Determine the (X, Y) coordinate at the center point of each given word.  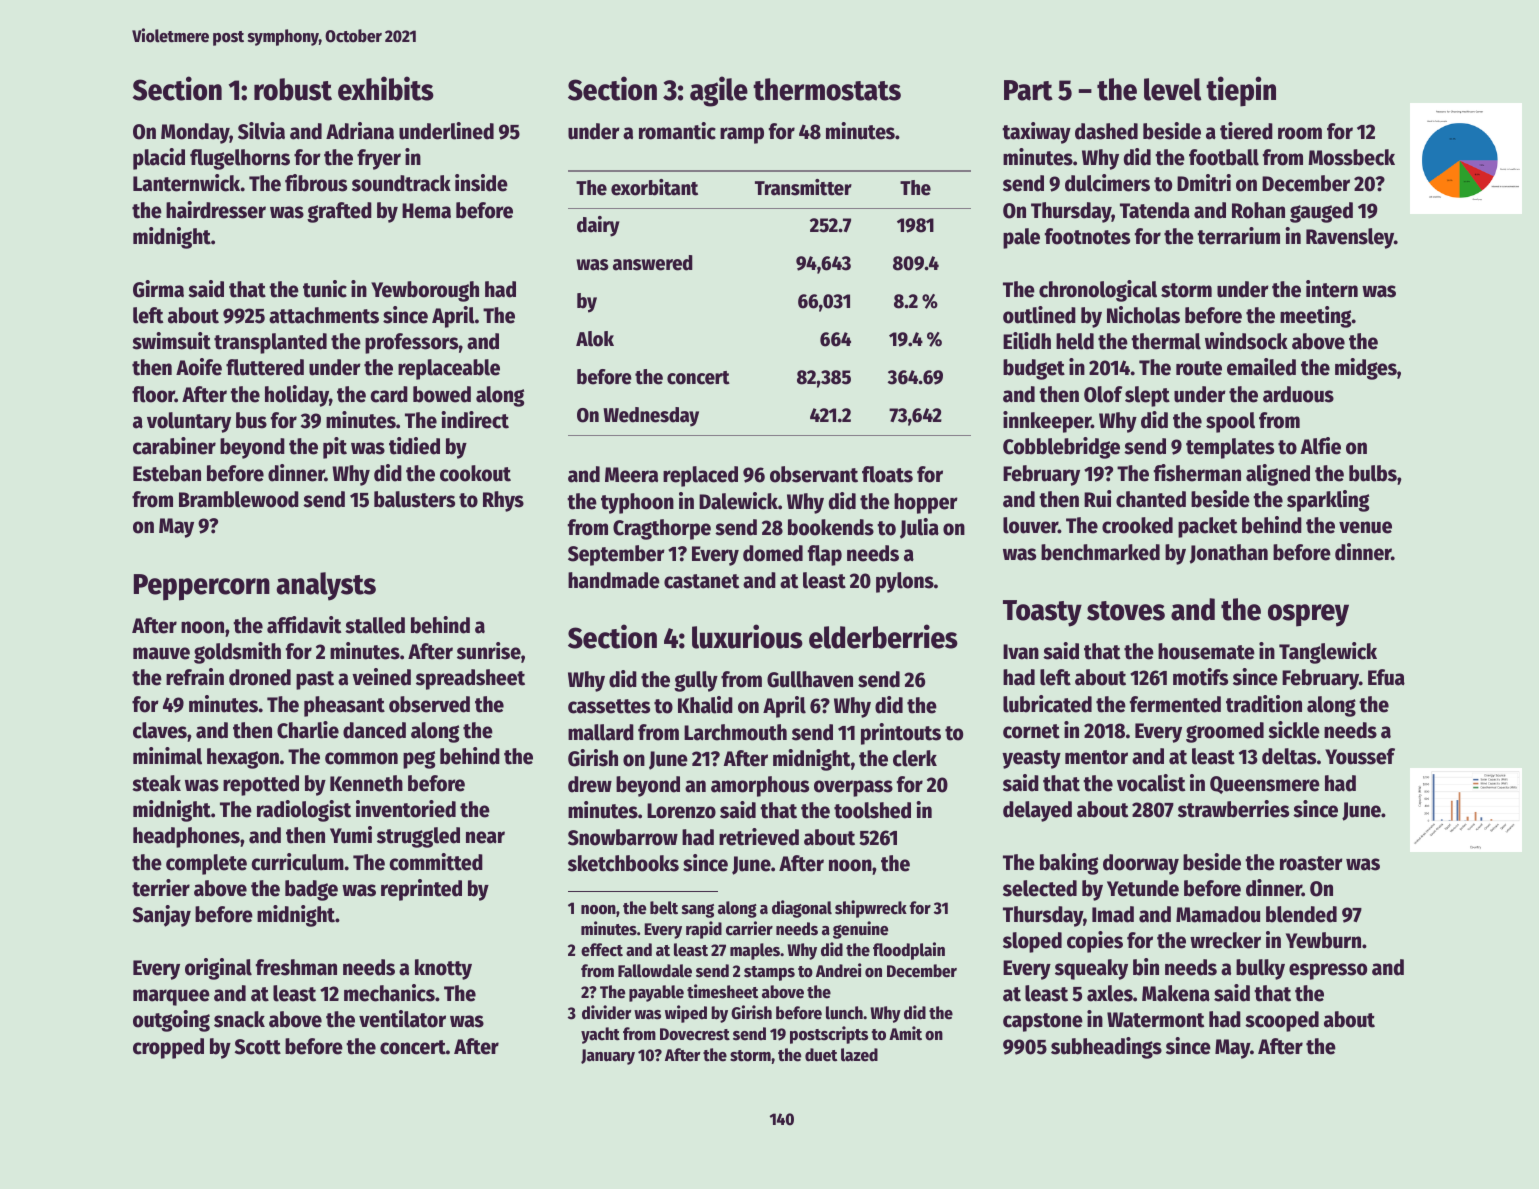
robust (293, 89)
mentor (1096, 757)
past (315, 680)
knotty (443, 969)
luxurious (747, 636)
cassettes (609, 706)
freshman (296, 967)
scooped (1282, 1021)
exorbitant (654, 187)
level (1173, 89)
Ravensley (1350, 238)
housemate (1206, 651)
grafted (339, 212)
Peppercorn (202, 587)
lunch (844, 1013)
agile (719, 91)
